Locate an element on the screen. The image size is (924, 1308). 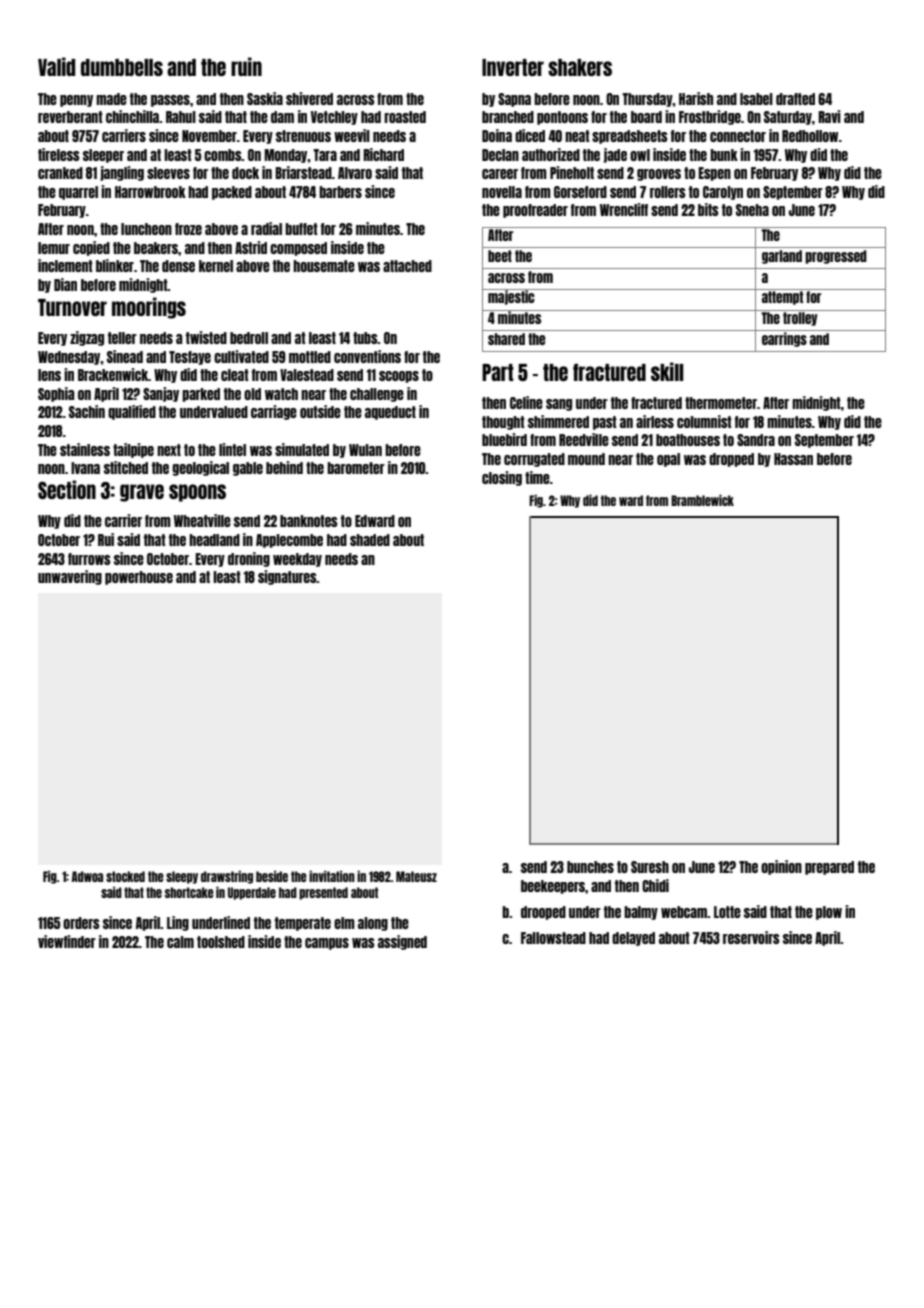
tubs is located at coordinates (365, 338).
